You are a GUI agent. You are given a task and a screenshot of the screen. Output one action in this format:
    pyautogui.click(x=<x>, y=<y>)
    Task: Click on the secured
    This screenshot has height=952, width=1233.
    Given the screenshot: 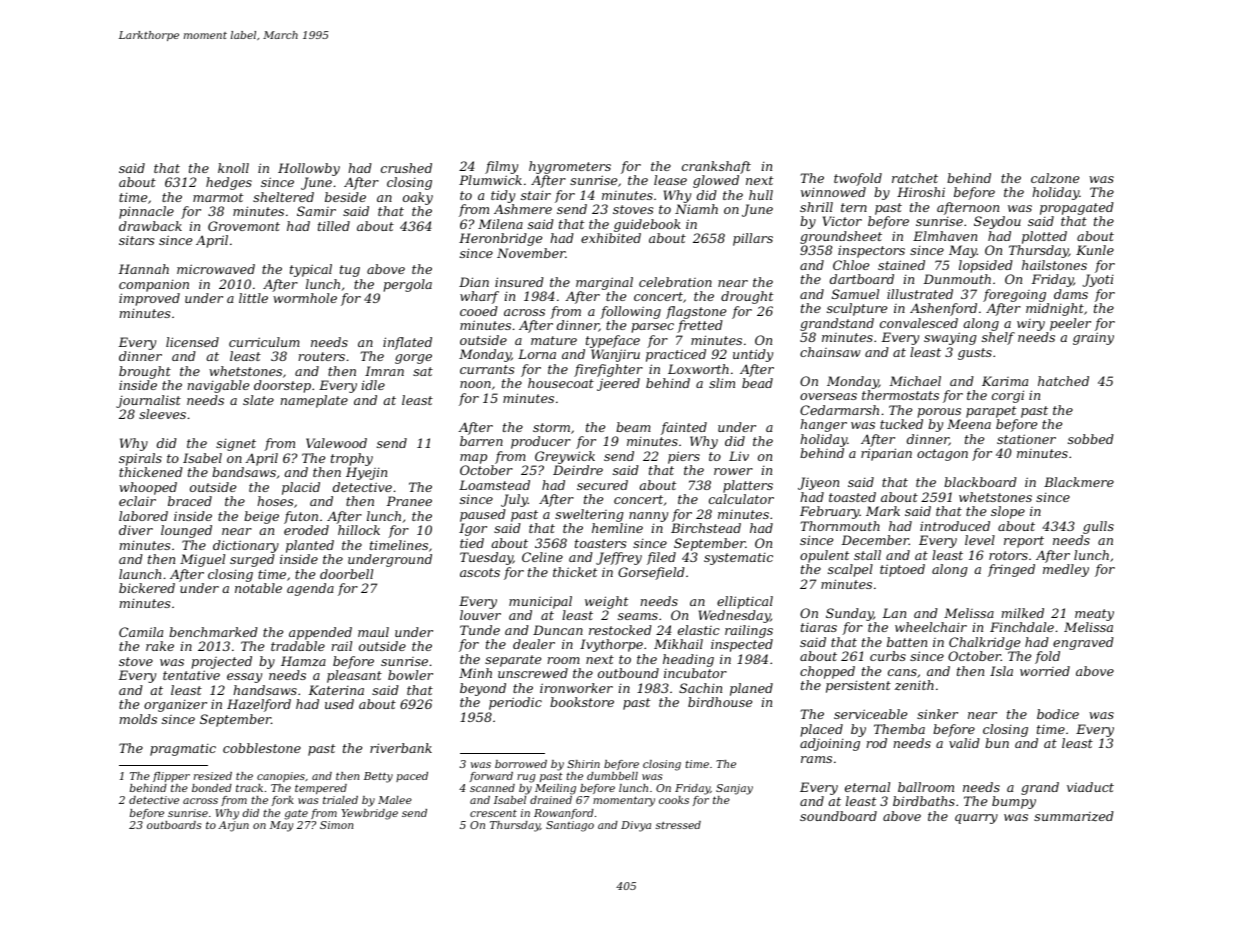 What is the action you would take?
    pyautogui.click(x=602, y=485)
